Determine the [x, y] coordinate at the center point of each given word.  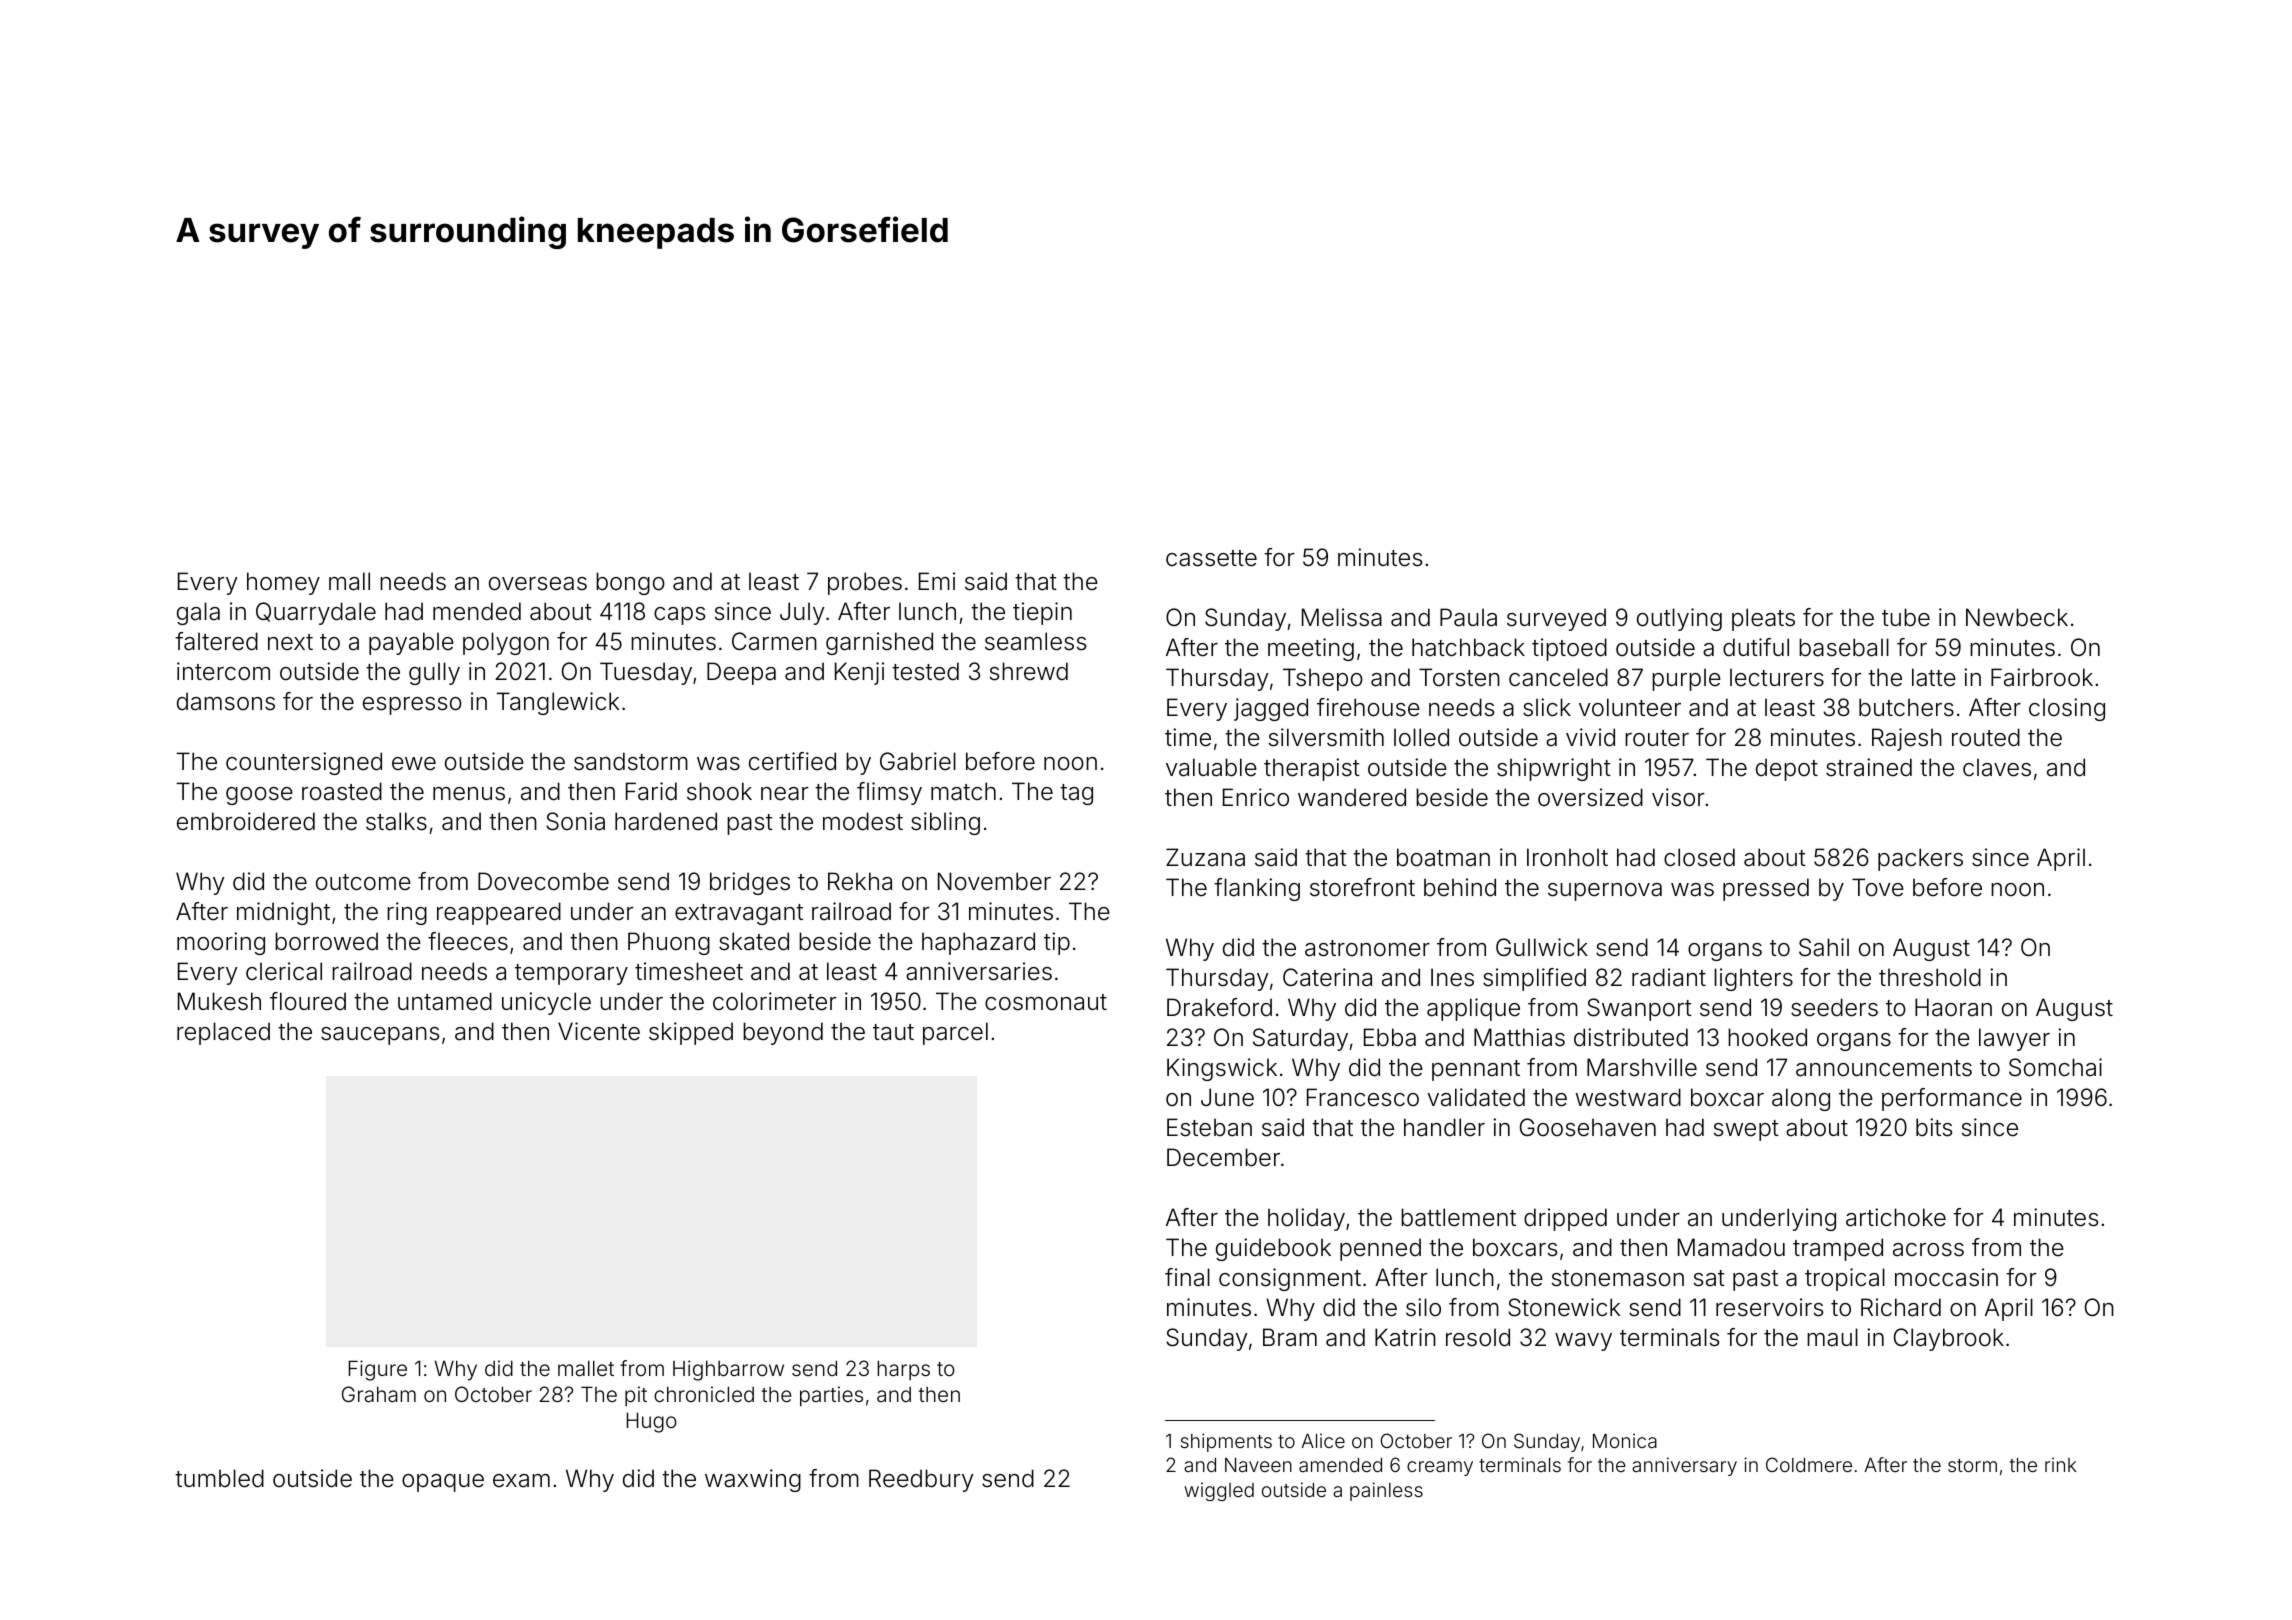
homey [283, 583]
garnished [879, 643]
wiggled [1219, 1491]
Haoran [1953, 1007]
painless [1386, 1491]
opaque [443, 1483]
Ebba [1390, 1037]
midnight [283, 913]
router [1657, 738]
